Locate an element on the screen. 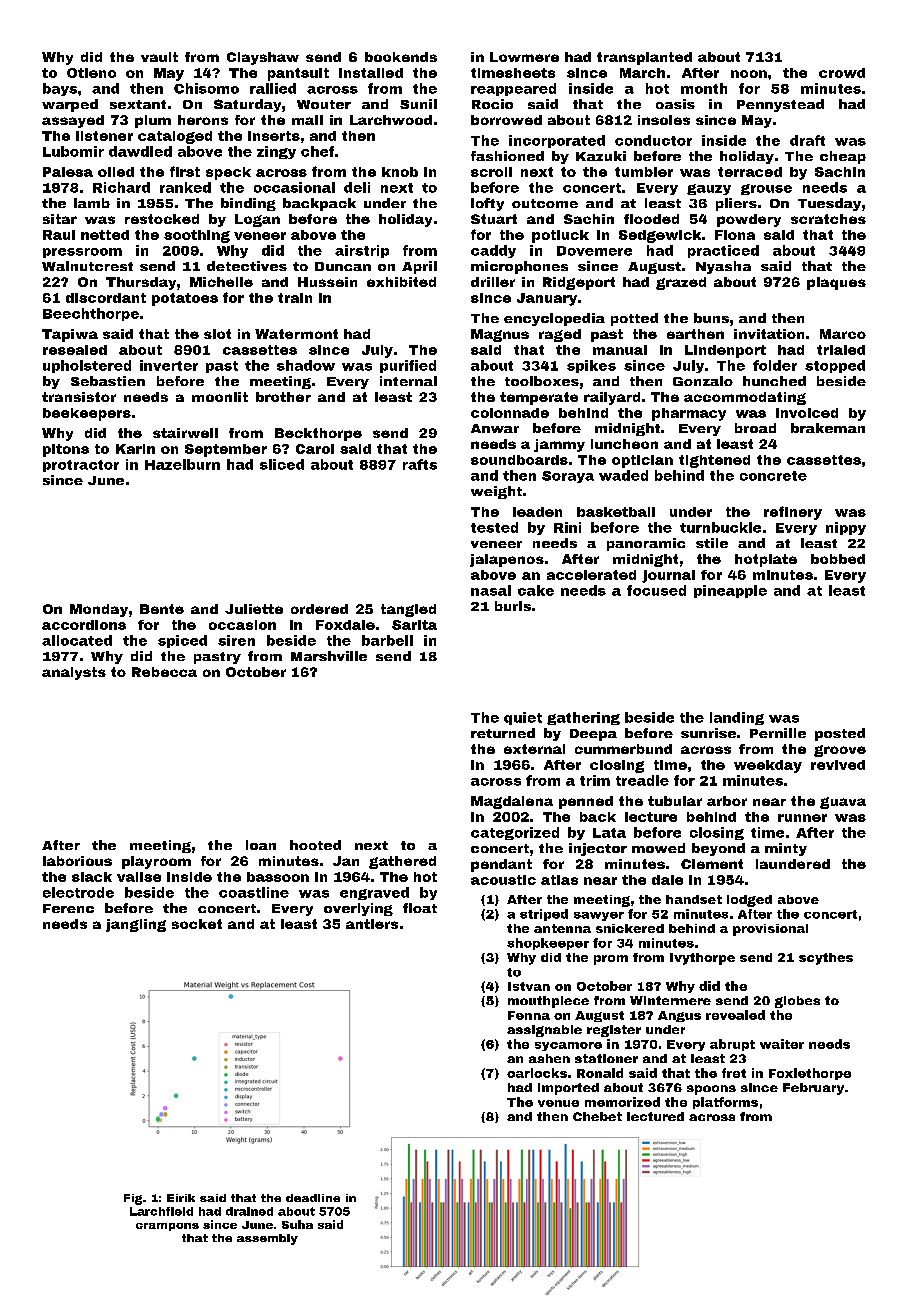  leaden is located at coordinates (537, 512).
